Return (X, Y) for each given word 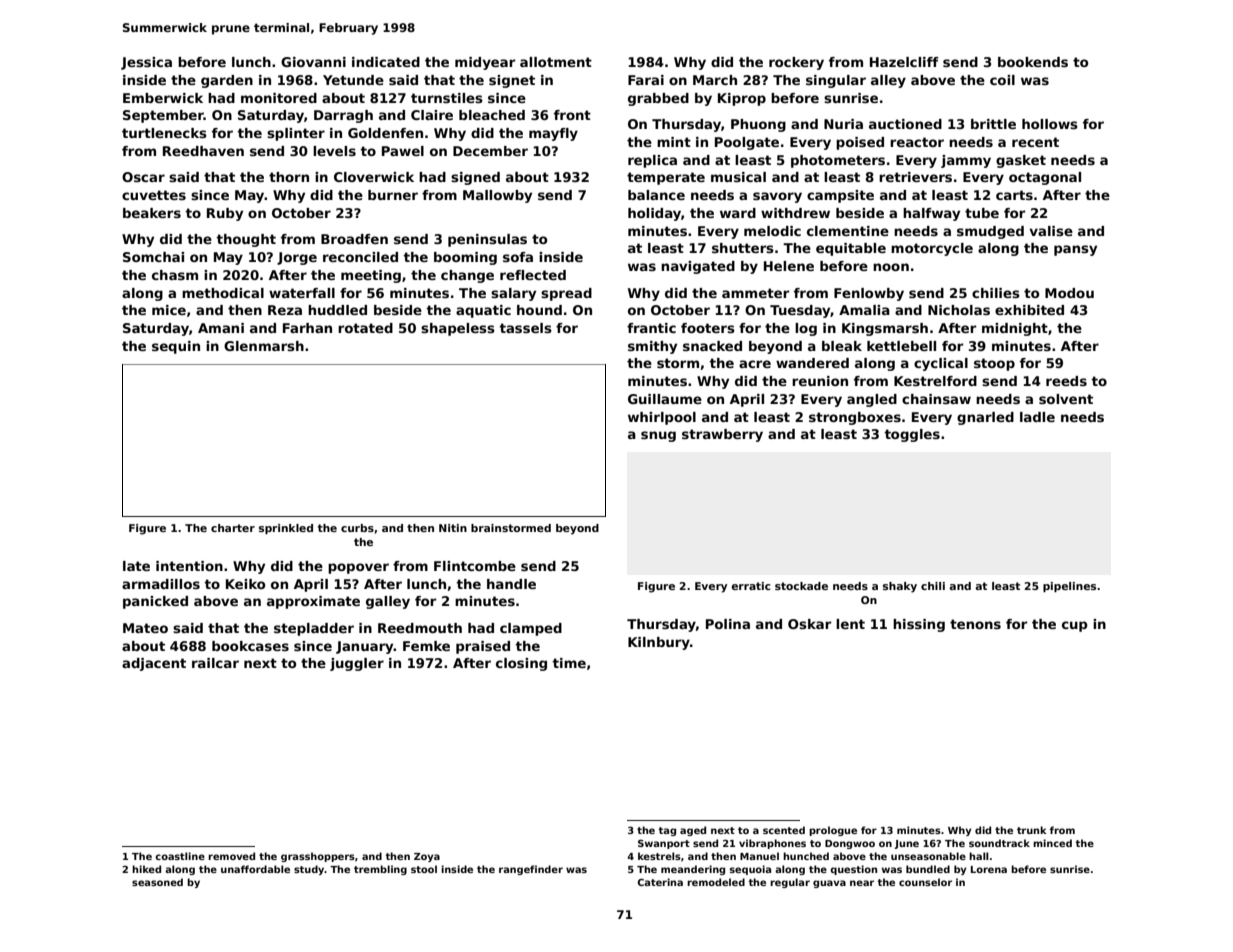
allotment (556, 62)
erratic (751, 586)
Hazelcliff (904, 62)
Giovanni (313, 62)
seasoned (157, 882)
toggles (912, 435)
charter (233, 528)
